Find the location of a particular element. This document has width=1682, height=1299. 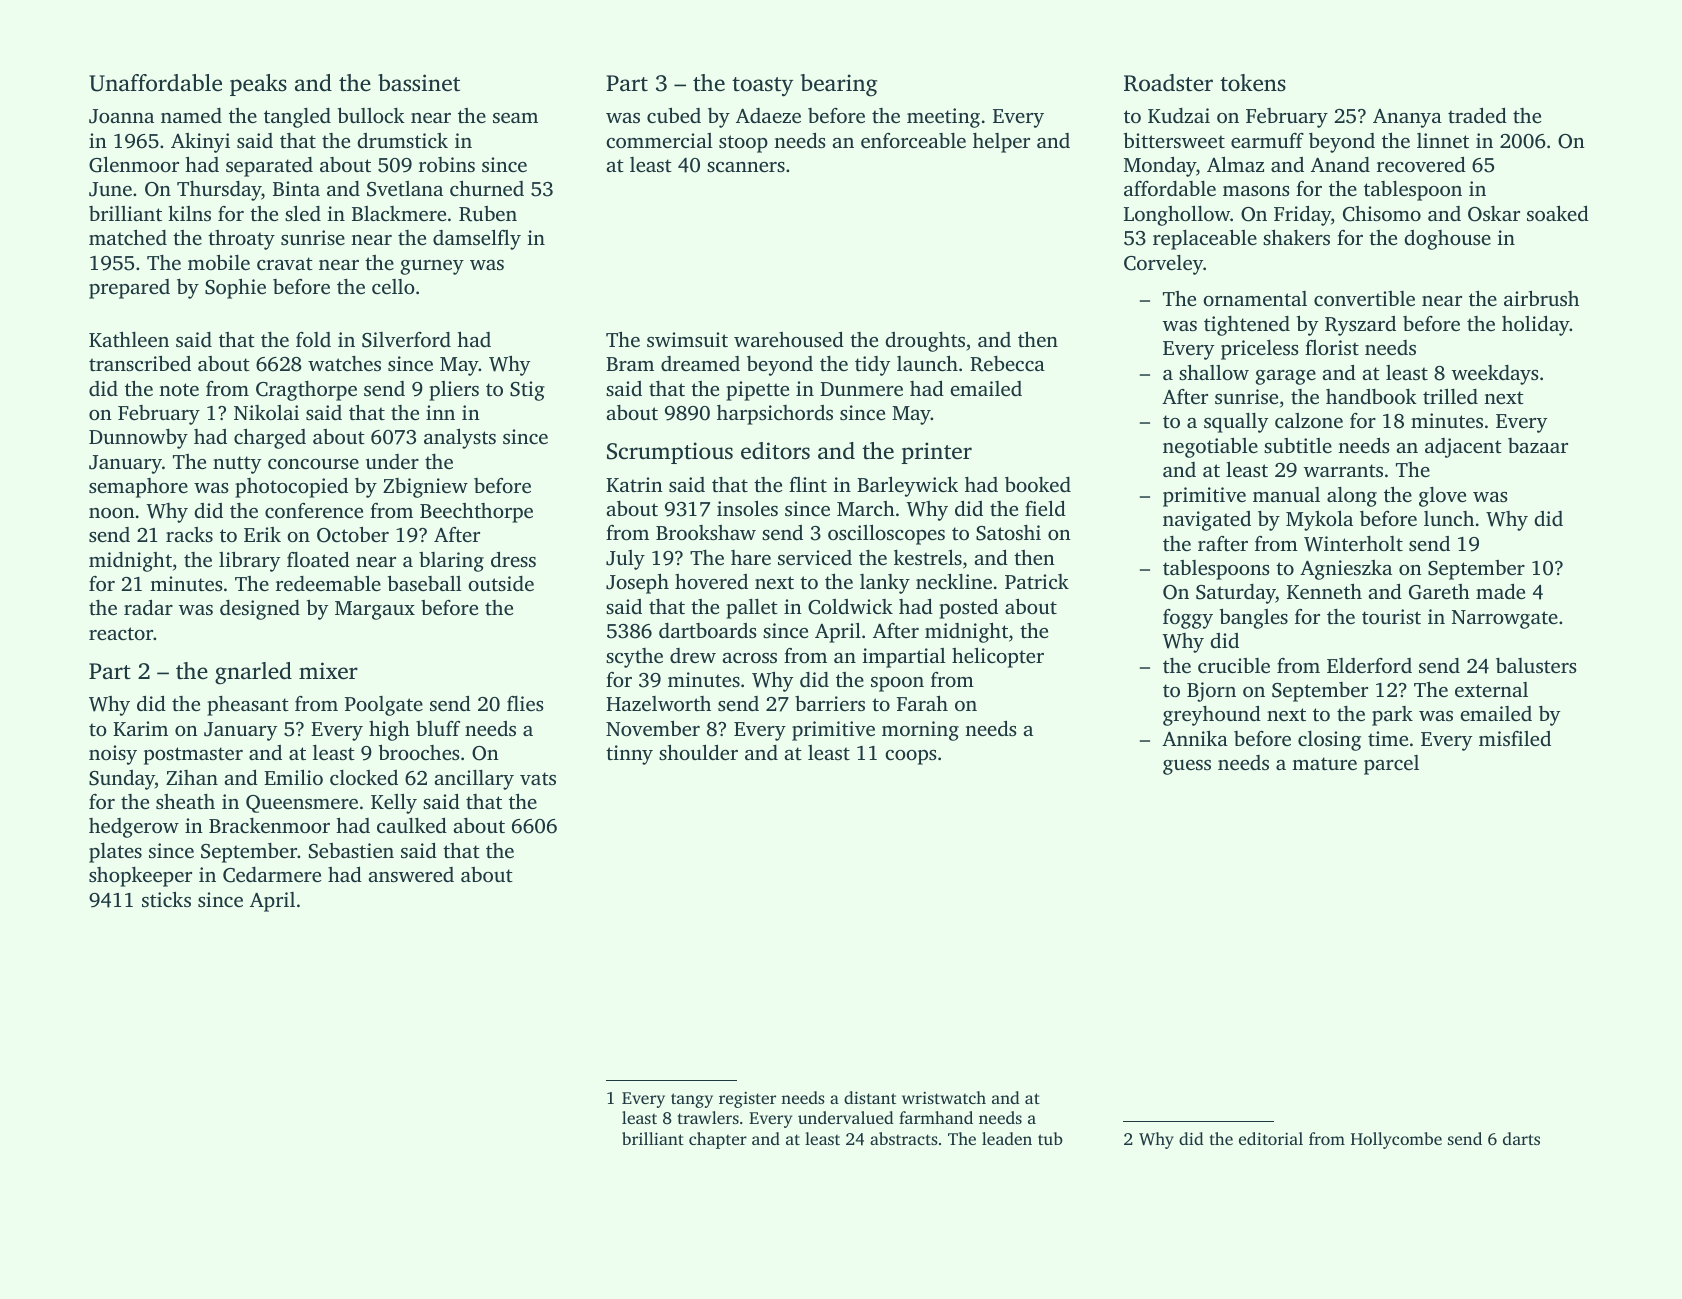

distant is located at coordinates (870, 1097).
